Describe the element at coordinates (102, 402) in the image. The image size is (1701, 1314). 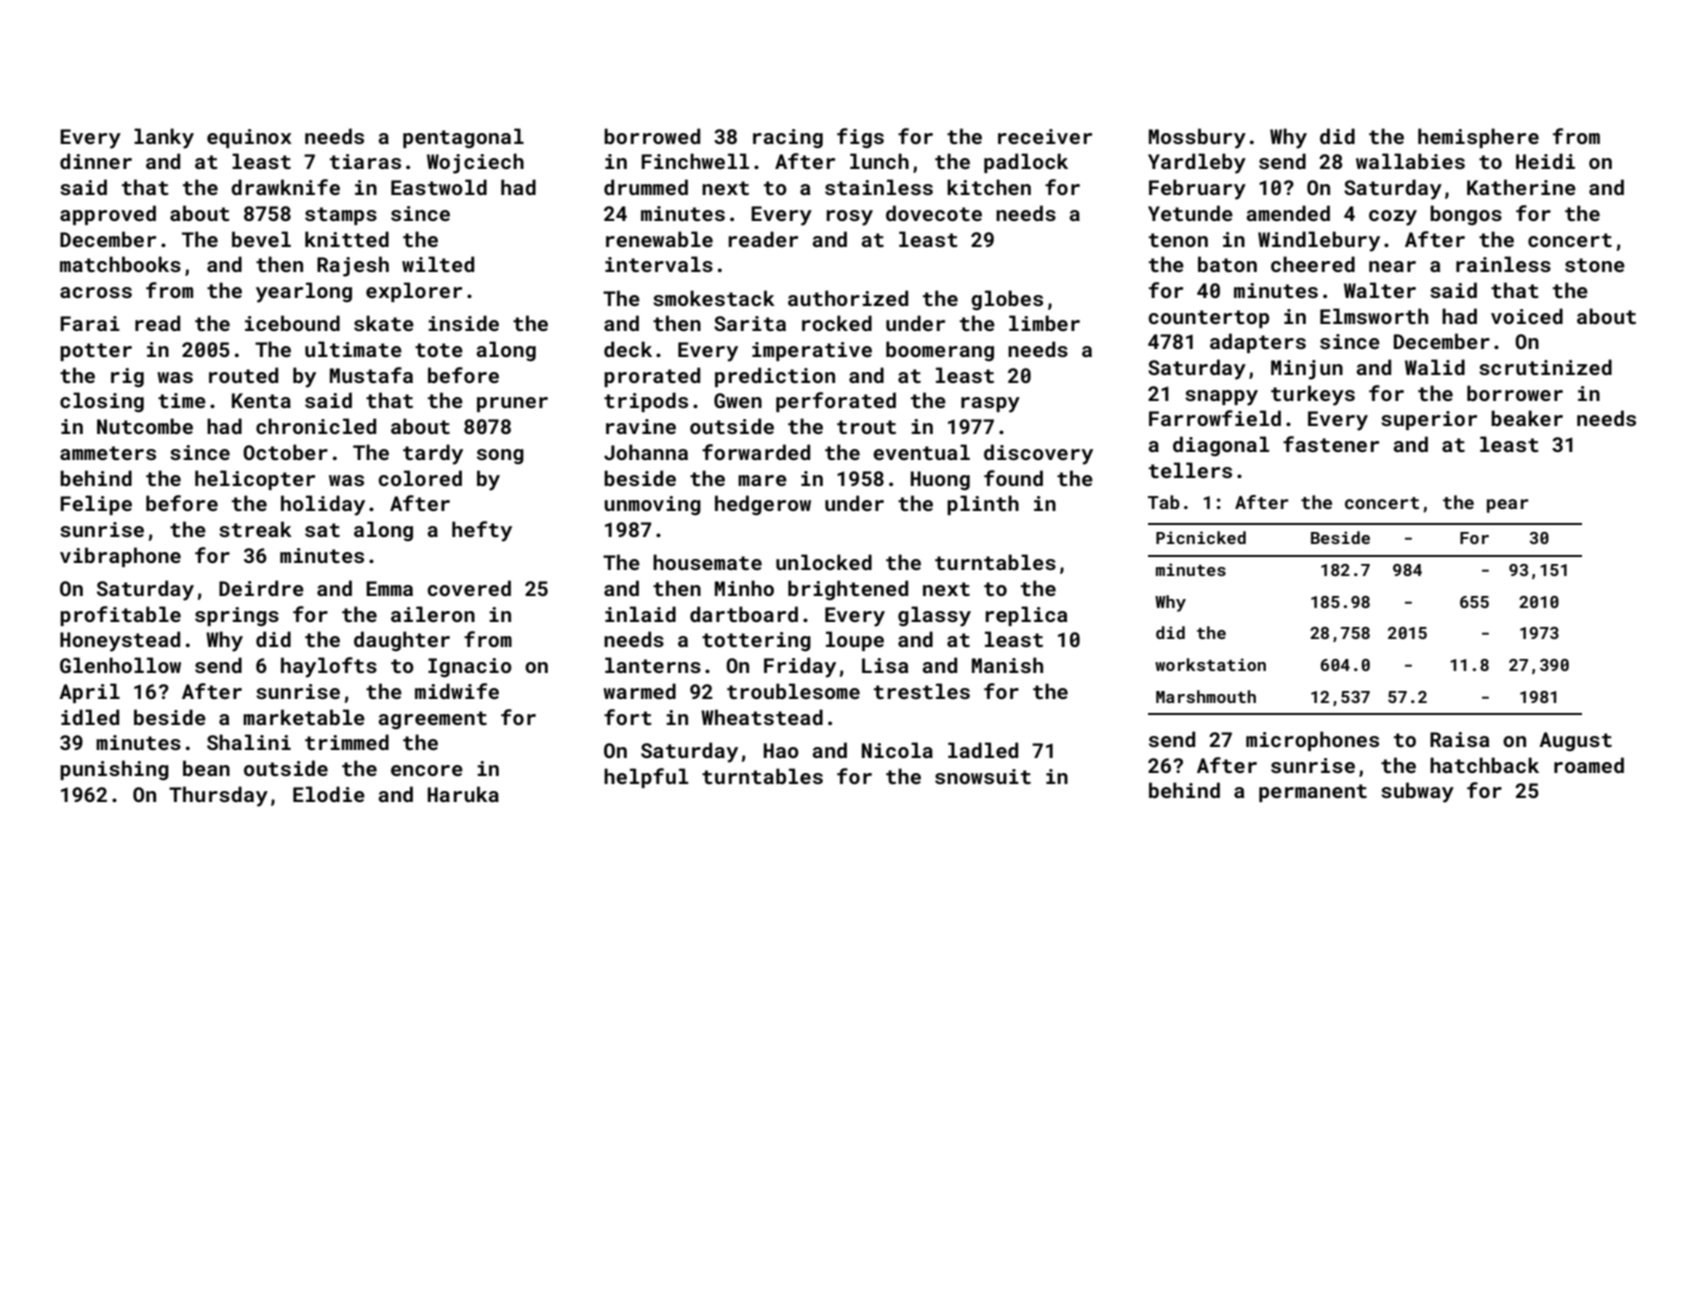
I see `closing` at that location.
